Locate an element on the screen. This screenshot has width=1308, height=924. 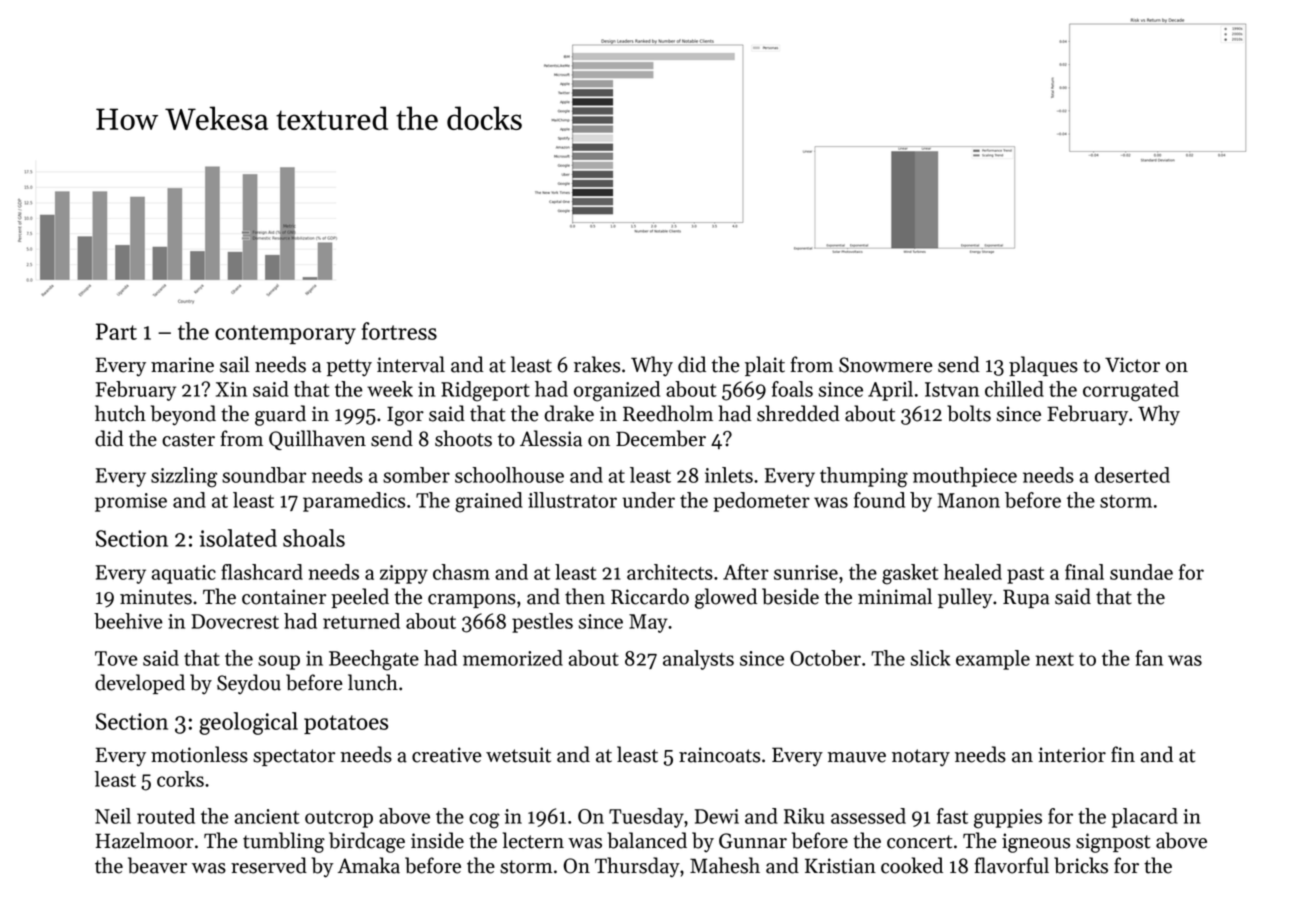
birdcage is located at coordinates (367, 842).
